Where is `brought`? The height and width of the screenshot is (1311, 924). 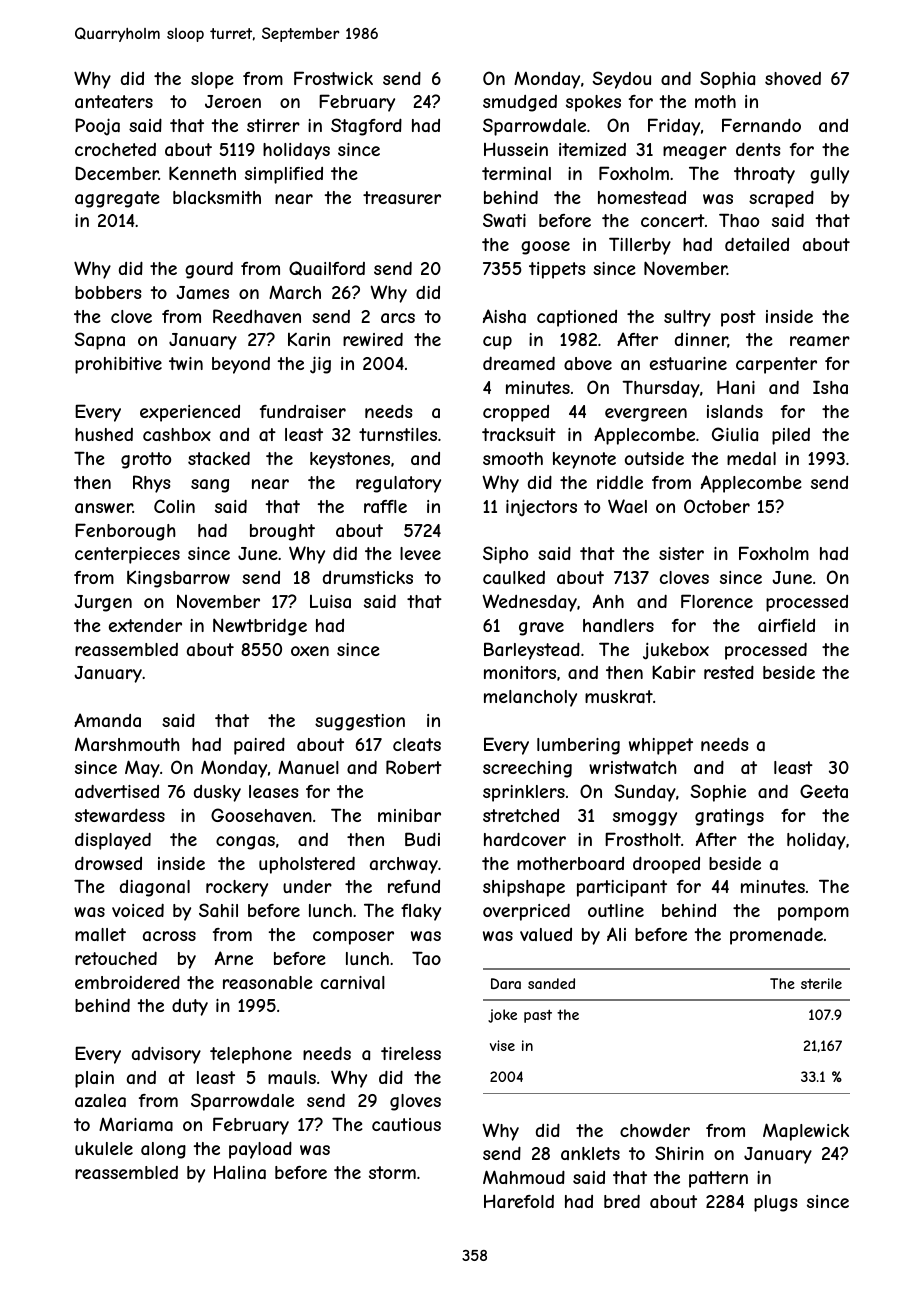
brought is located at coordinates (282, 532).
